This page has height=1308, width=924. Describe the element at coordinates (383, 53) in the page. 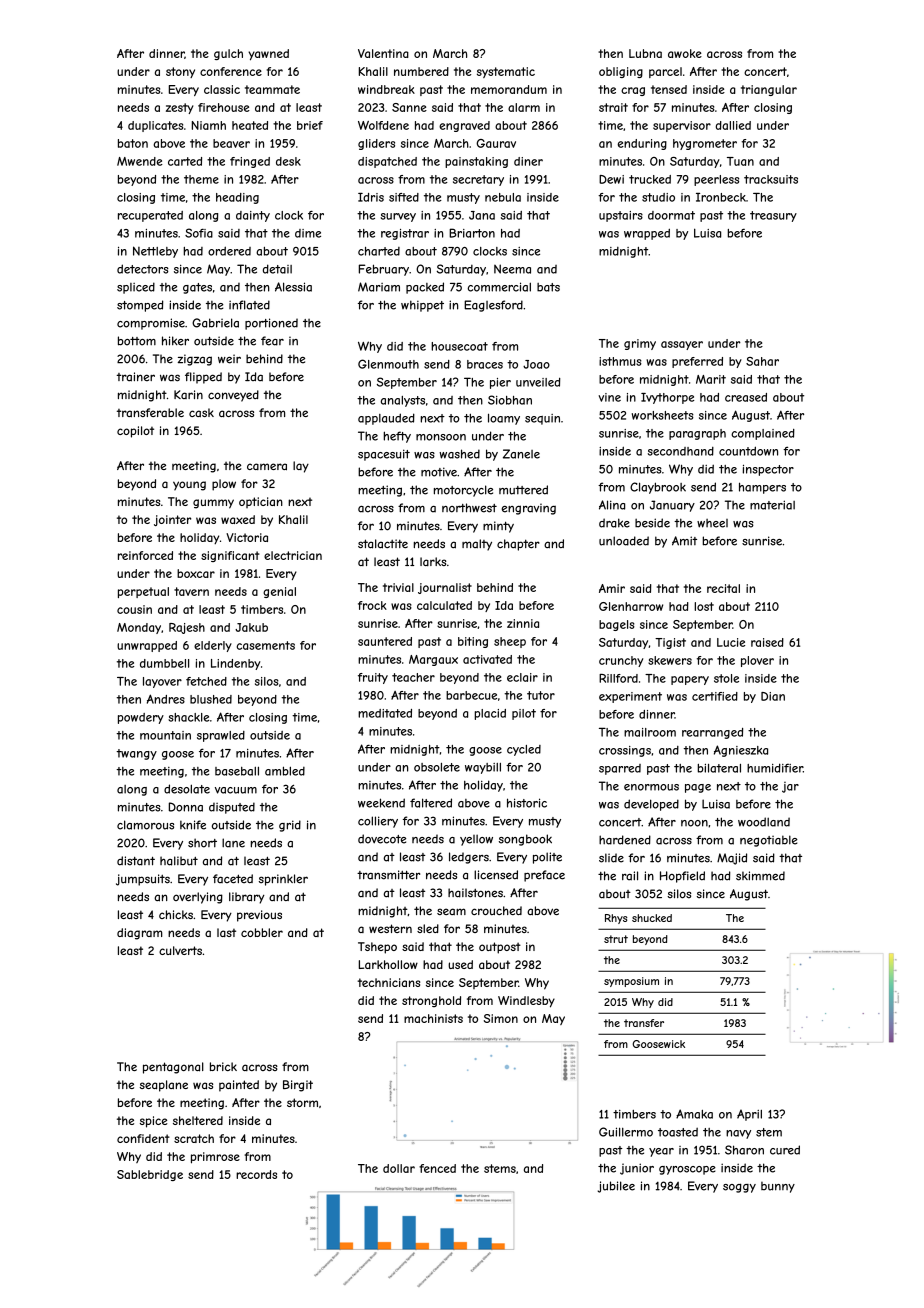

I see `Valentina` at that location.
